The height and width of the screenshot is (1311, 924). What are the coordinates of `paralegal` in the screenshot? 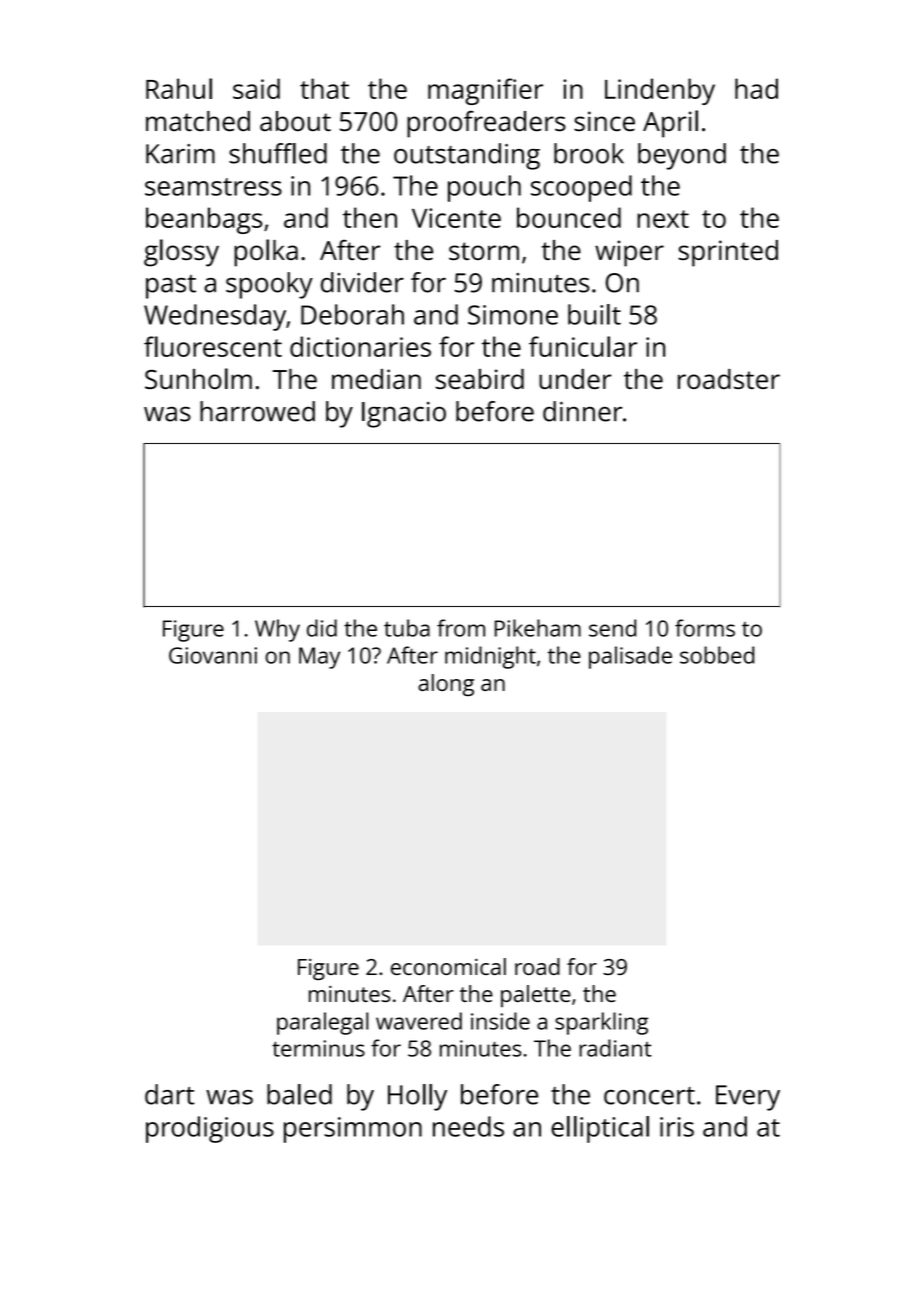 It's located at (323, 1023).
